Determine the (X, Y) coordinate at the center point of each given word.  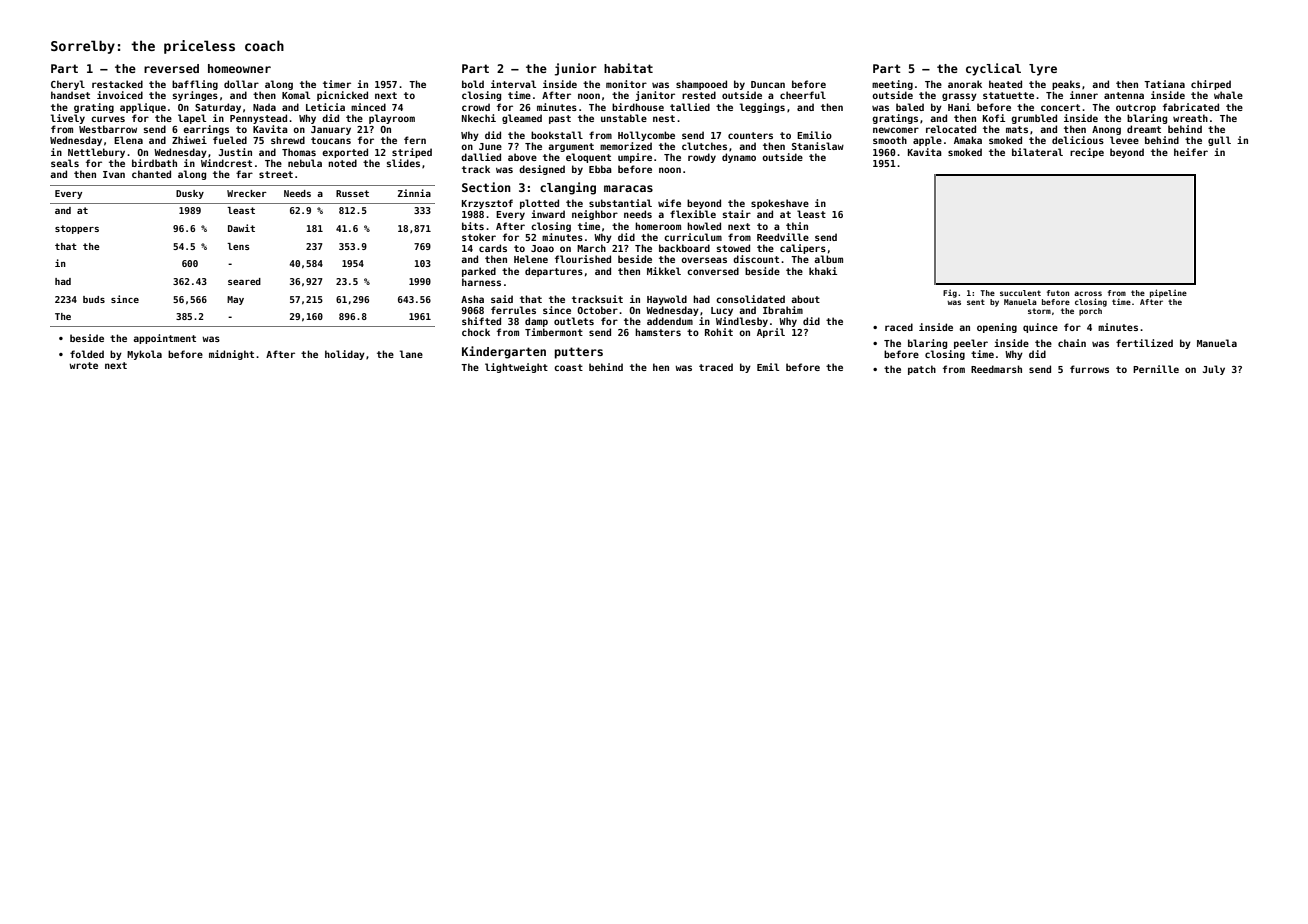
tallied (690, 107)
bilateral (1037, 152)
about (805, 299)
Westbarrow (108, 129)
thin (797, 226)
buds (94, 299)
